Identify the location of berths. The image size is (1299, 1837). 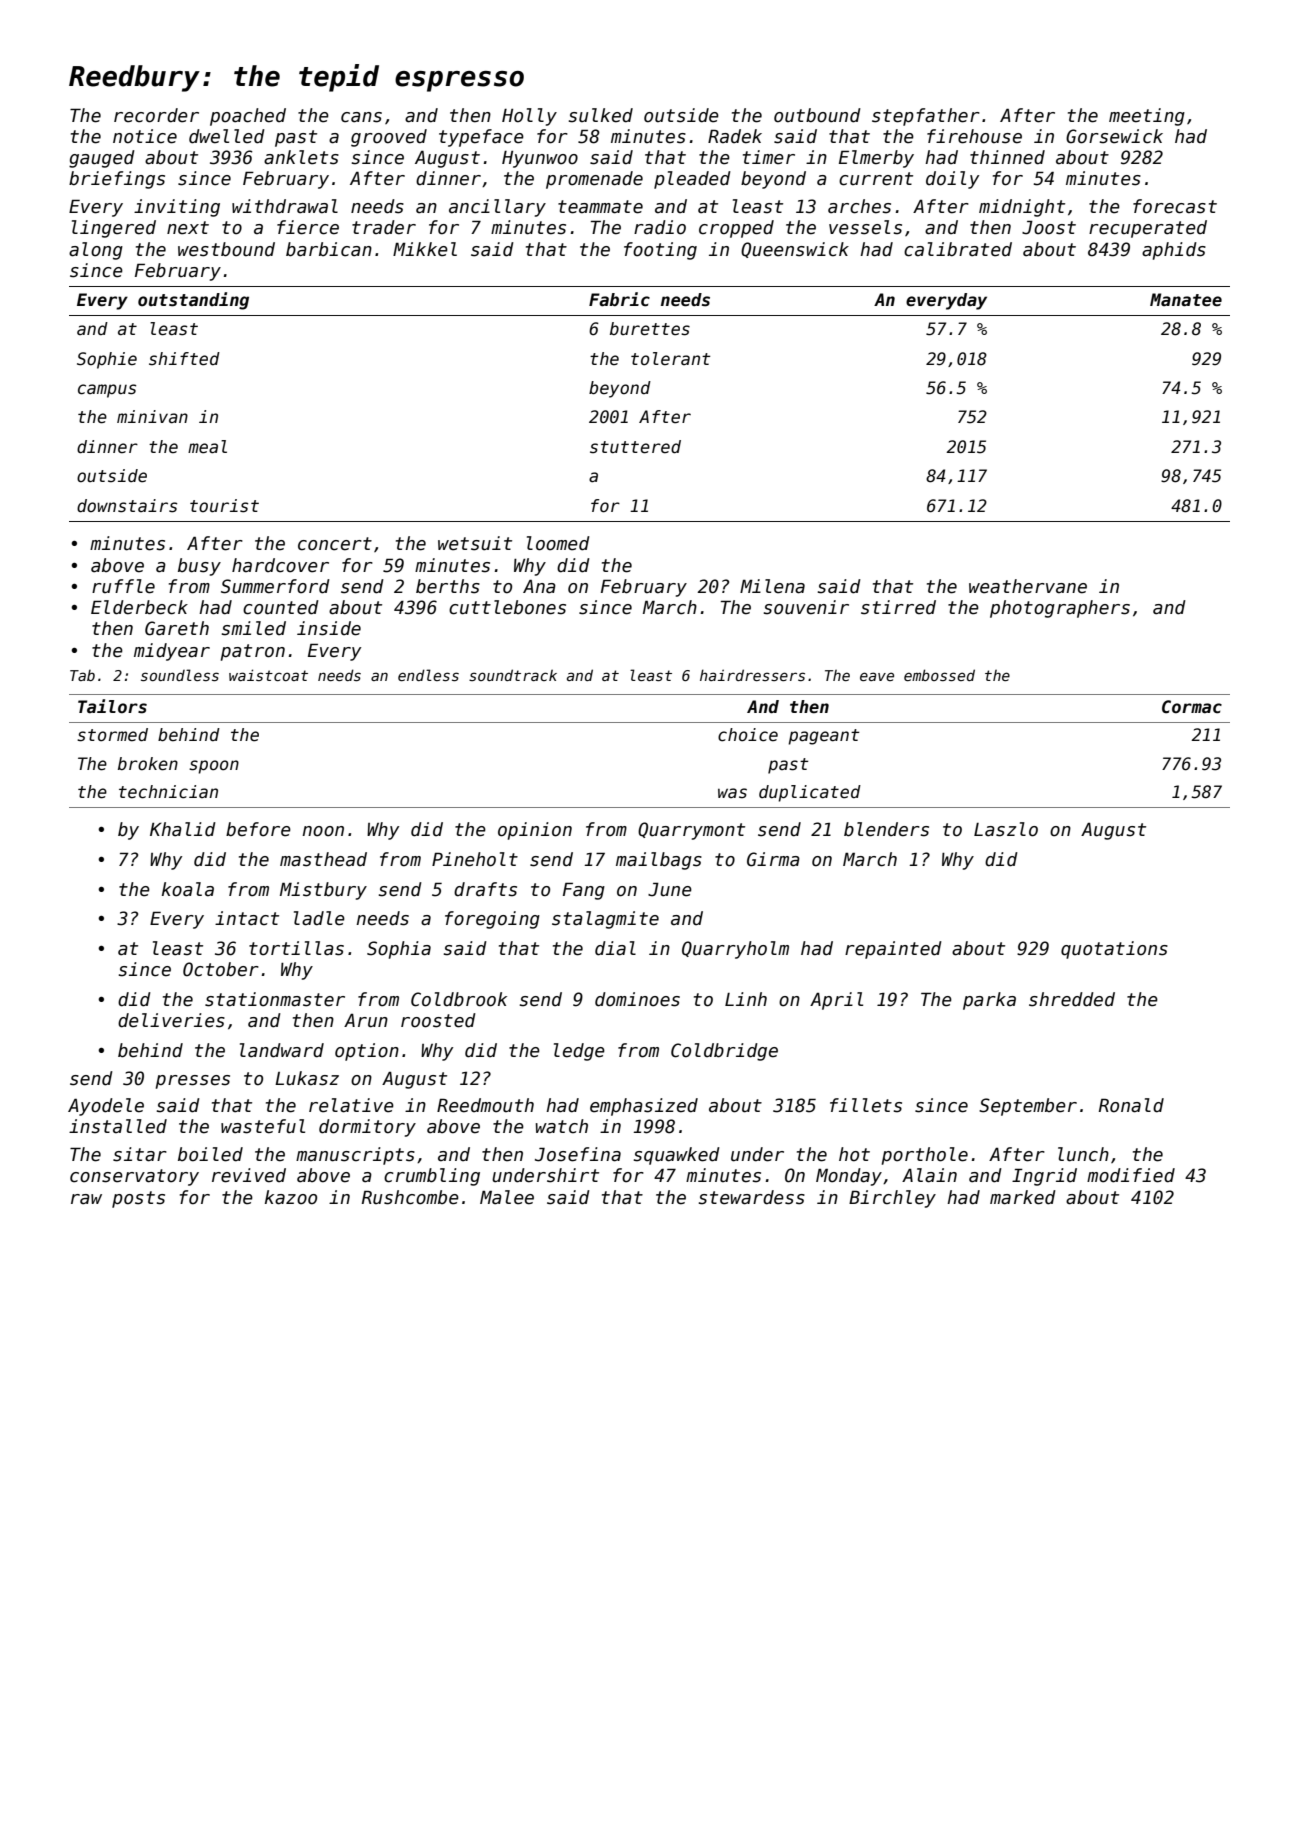
(448, 586).
